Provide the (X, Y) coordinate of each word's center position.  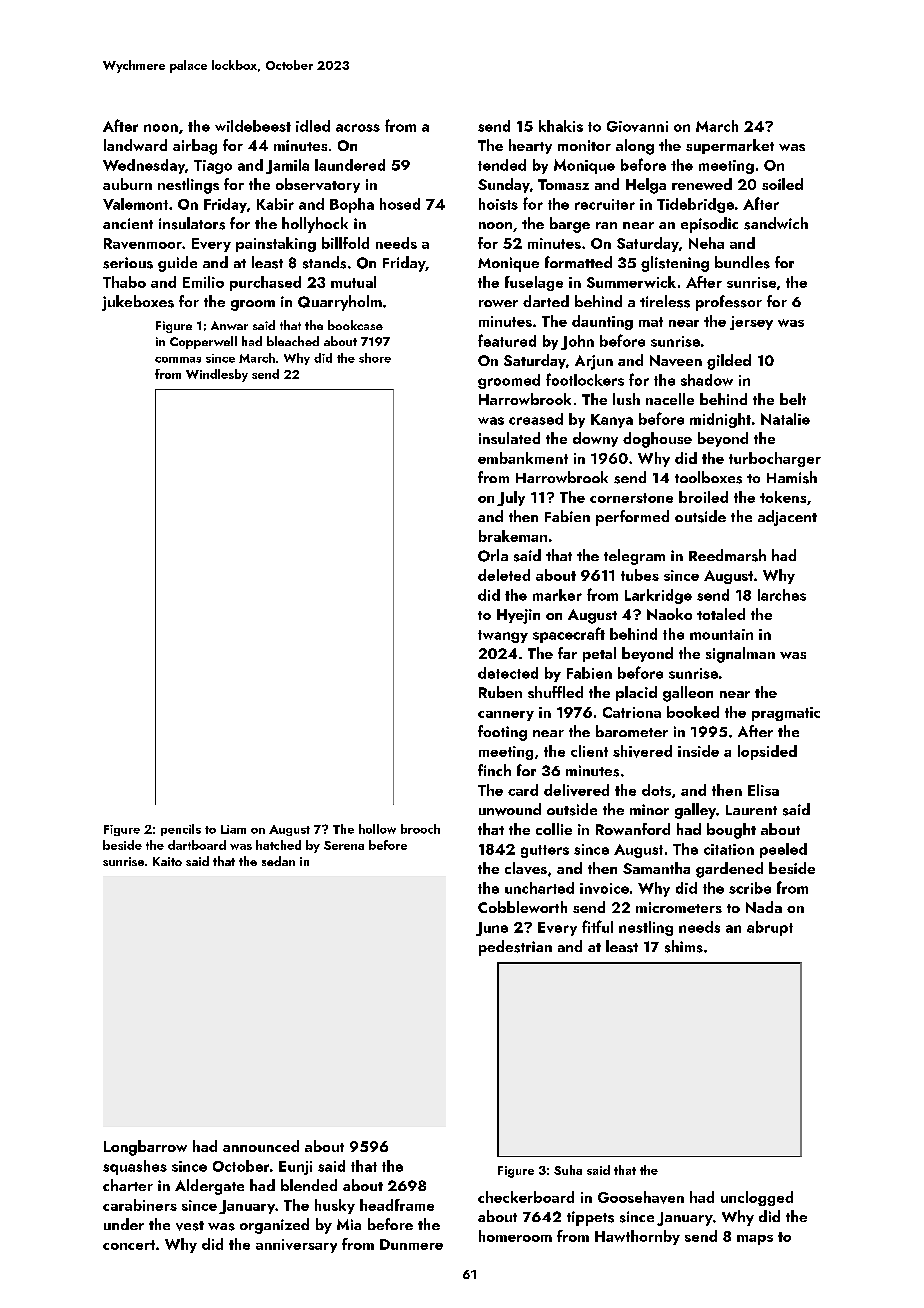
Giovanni (637, 126)
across (358, 128)
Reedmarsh (727, 555)
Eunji (295, 1168)
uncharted (539, 888)
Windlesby (217, 375)
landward (135, 145)
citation (729, 849)
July (511, 498)
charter (128, 1185)
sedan (278, 861)
